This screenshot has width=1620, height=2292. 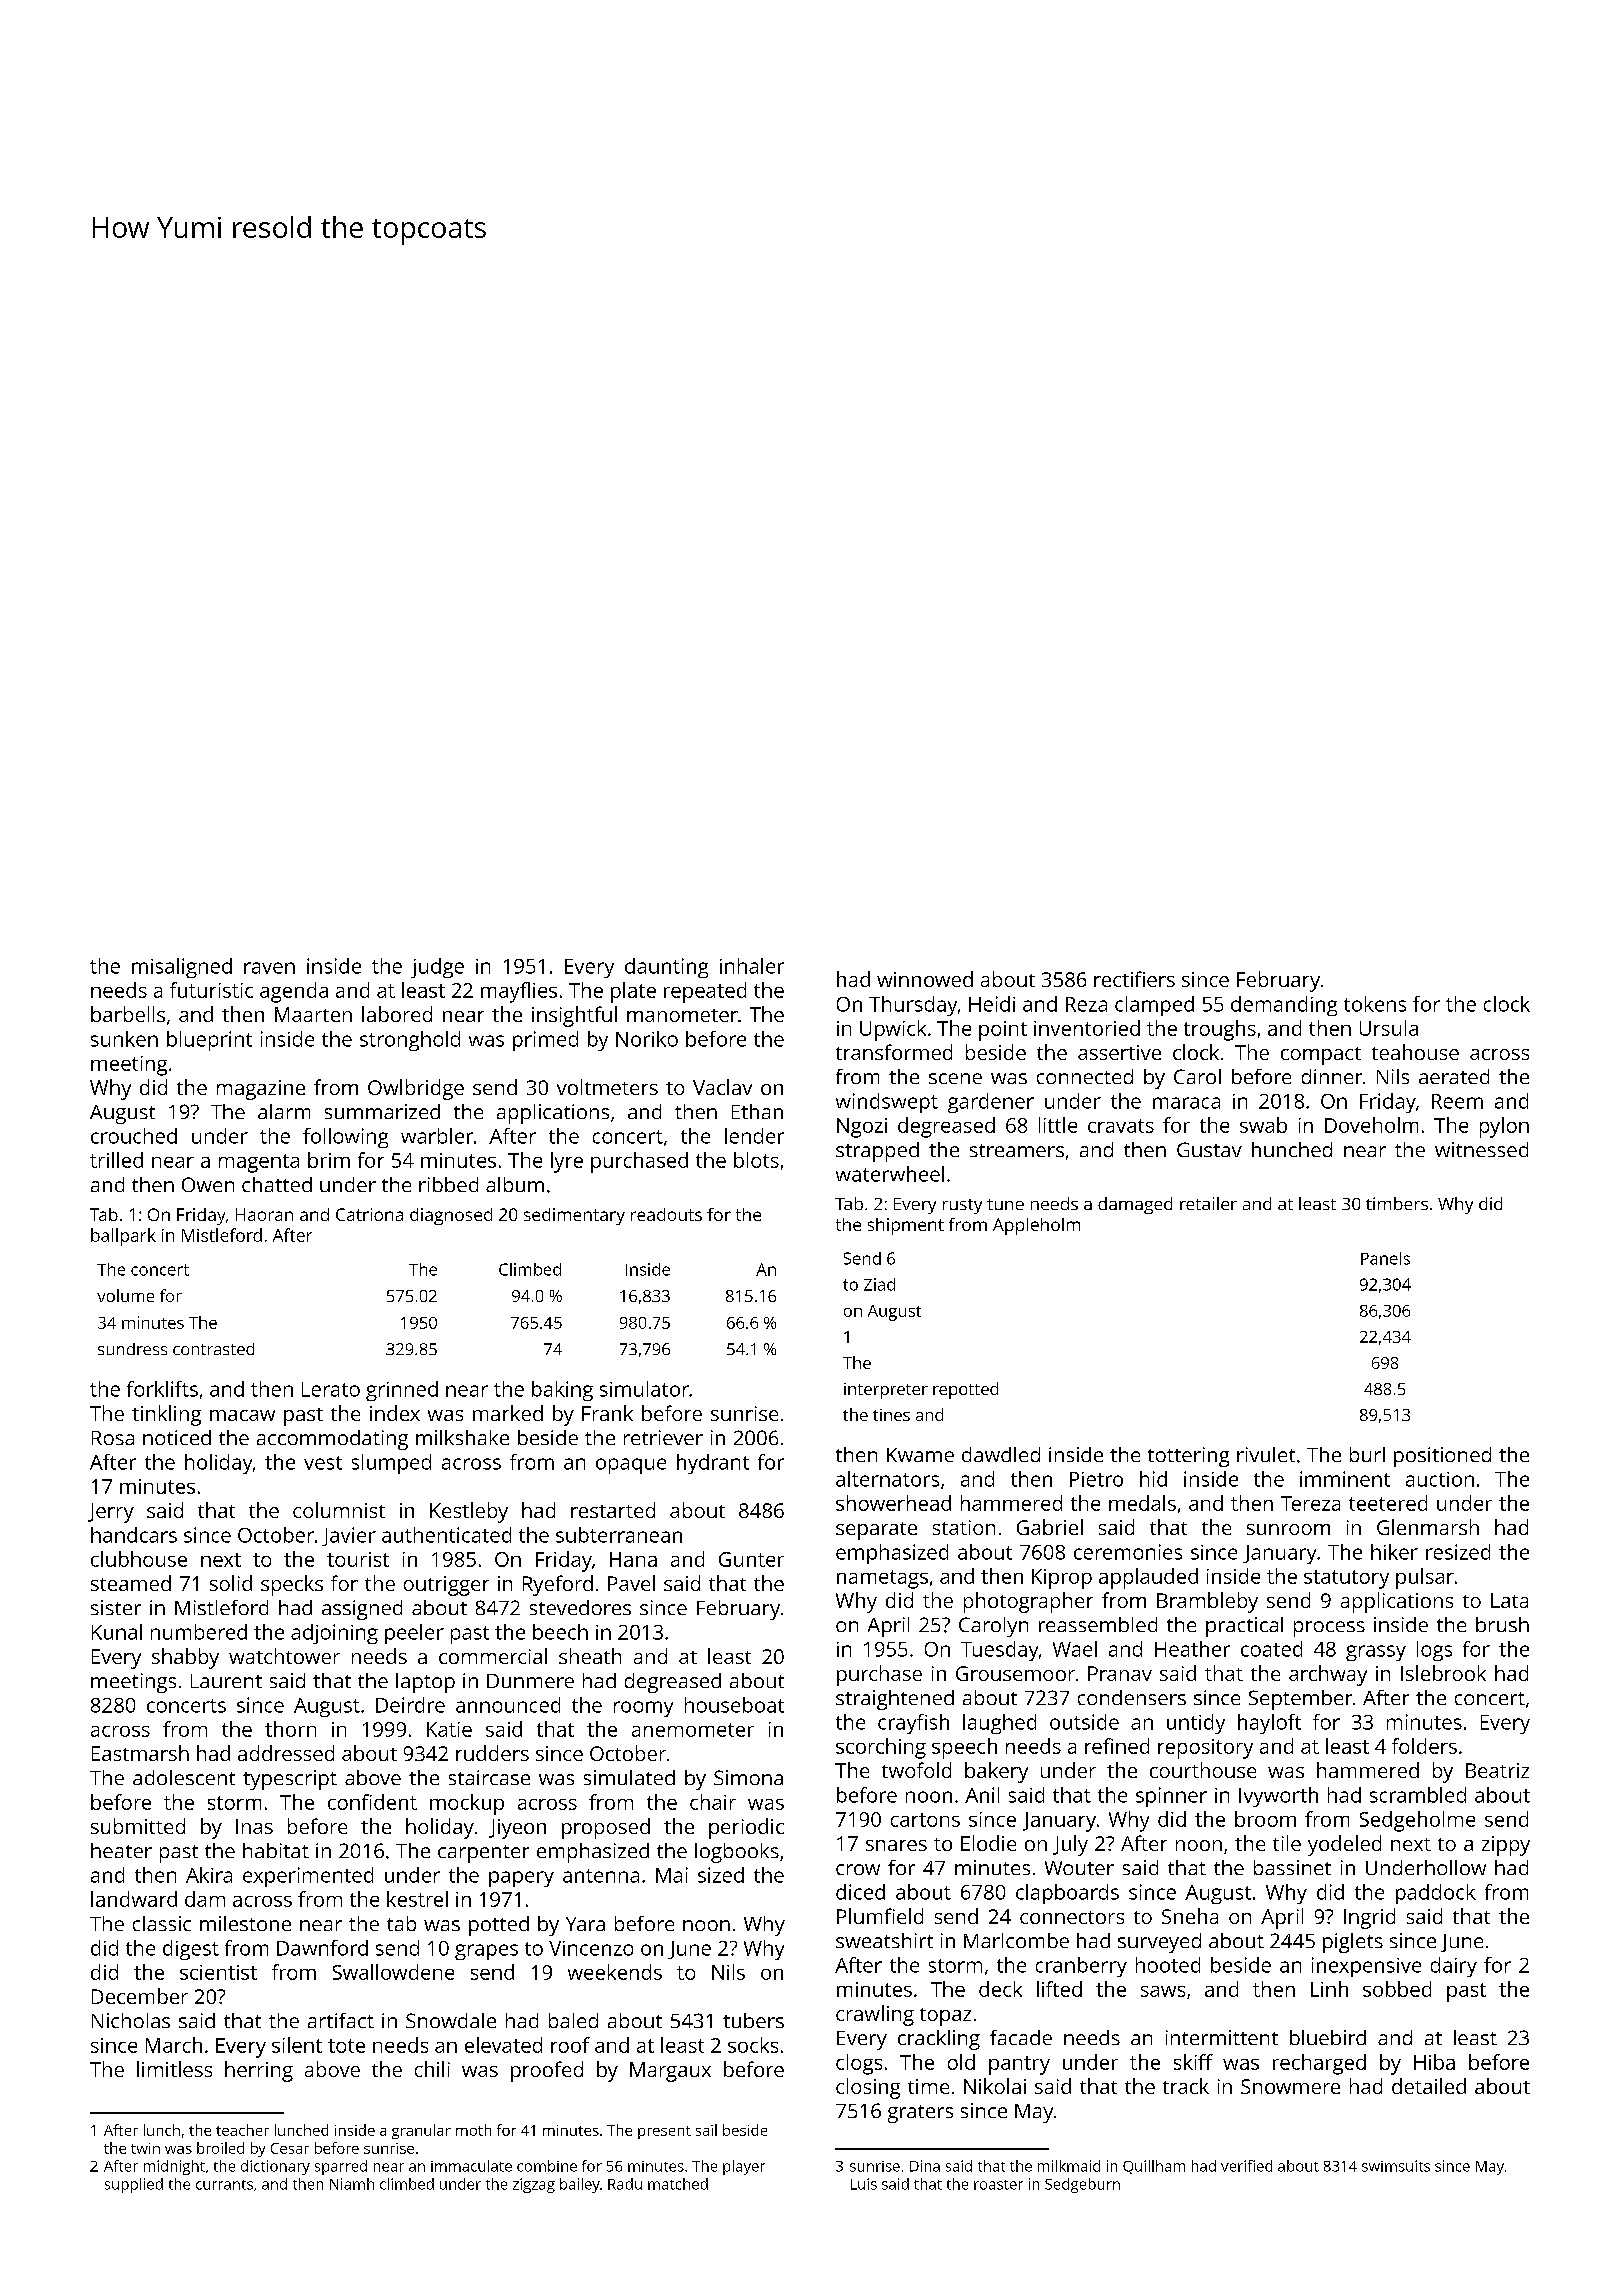 What do you see at coordinates (369, 1214) in the screenshot?
I see `Catriona` at bounding box center [369, 1214].
